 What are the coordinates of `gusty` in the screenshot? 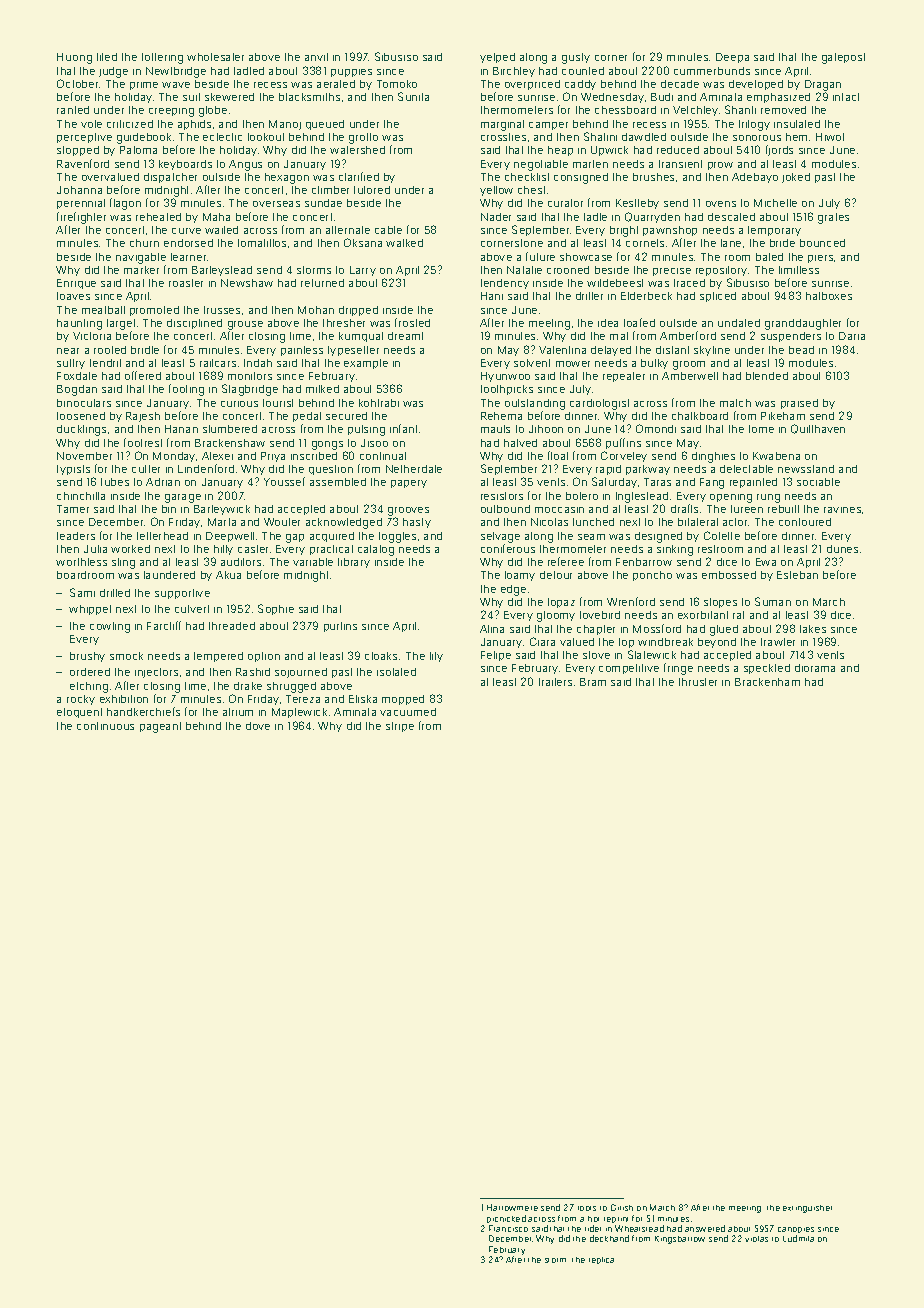 It's located at (576, 58).
